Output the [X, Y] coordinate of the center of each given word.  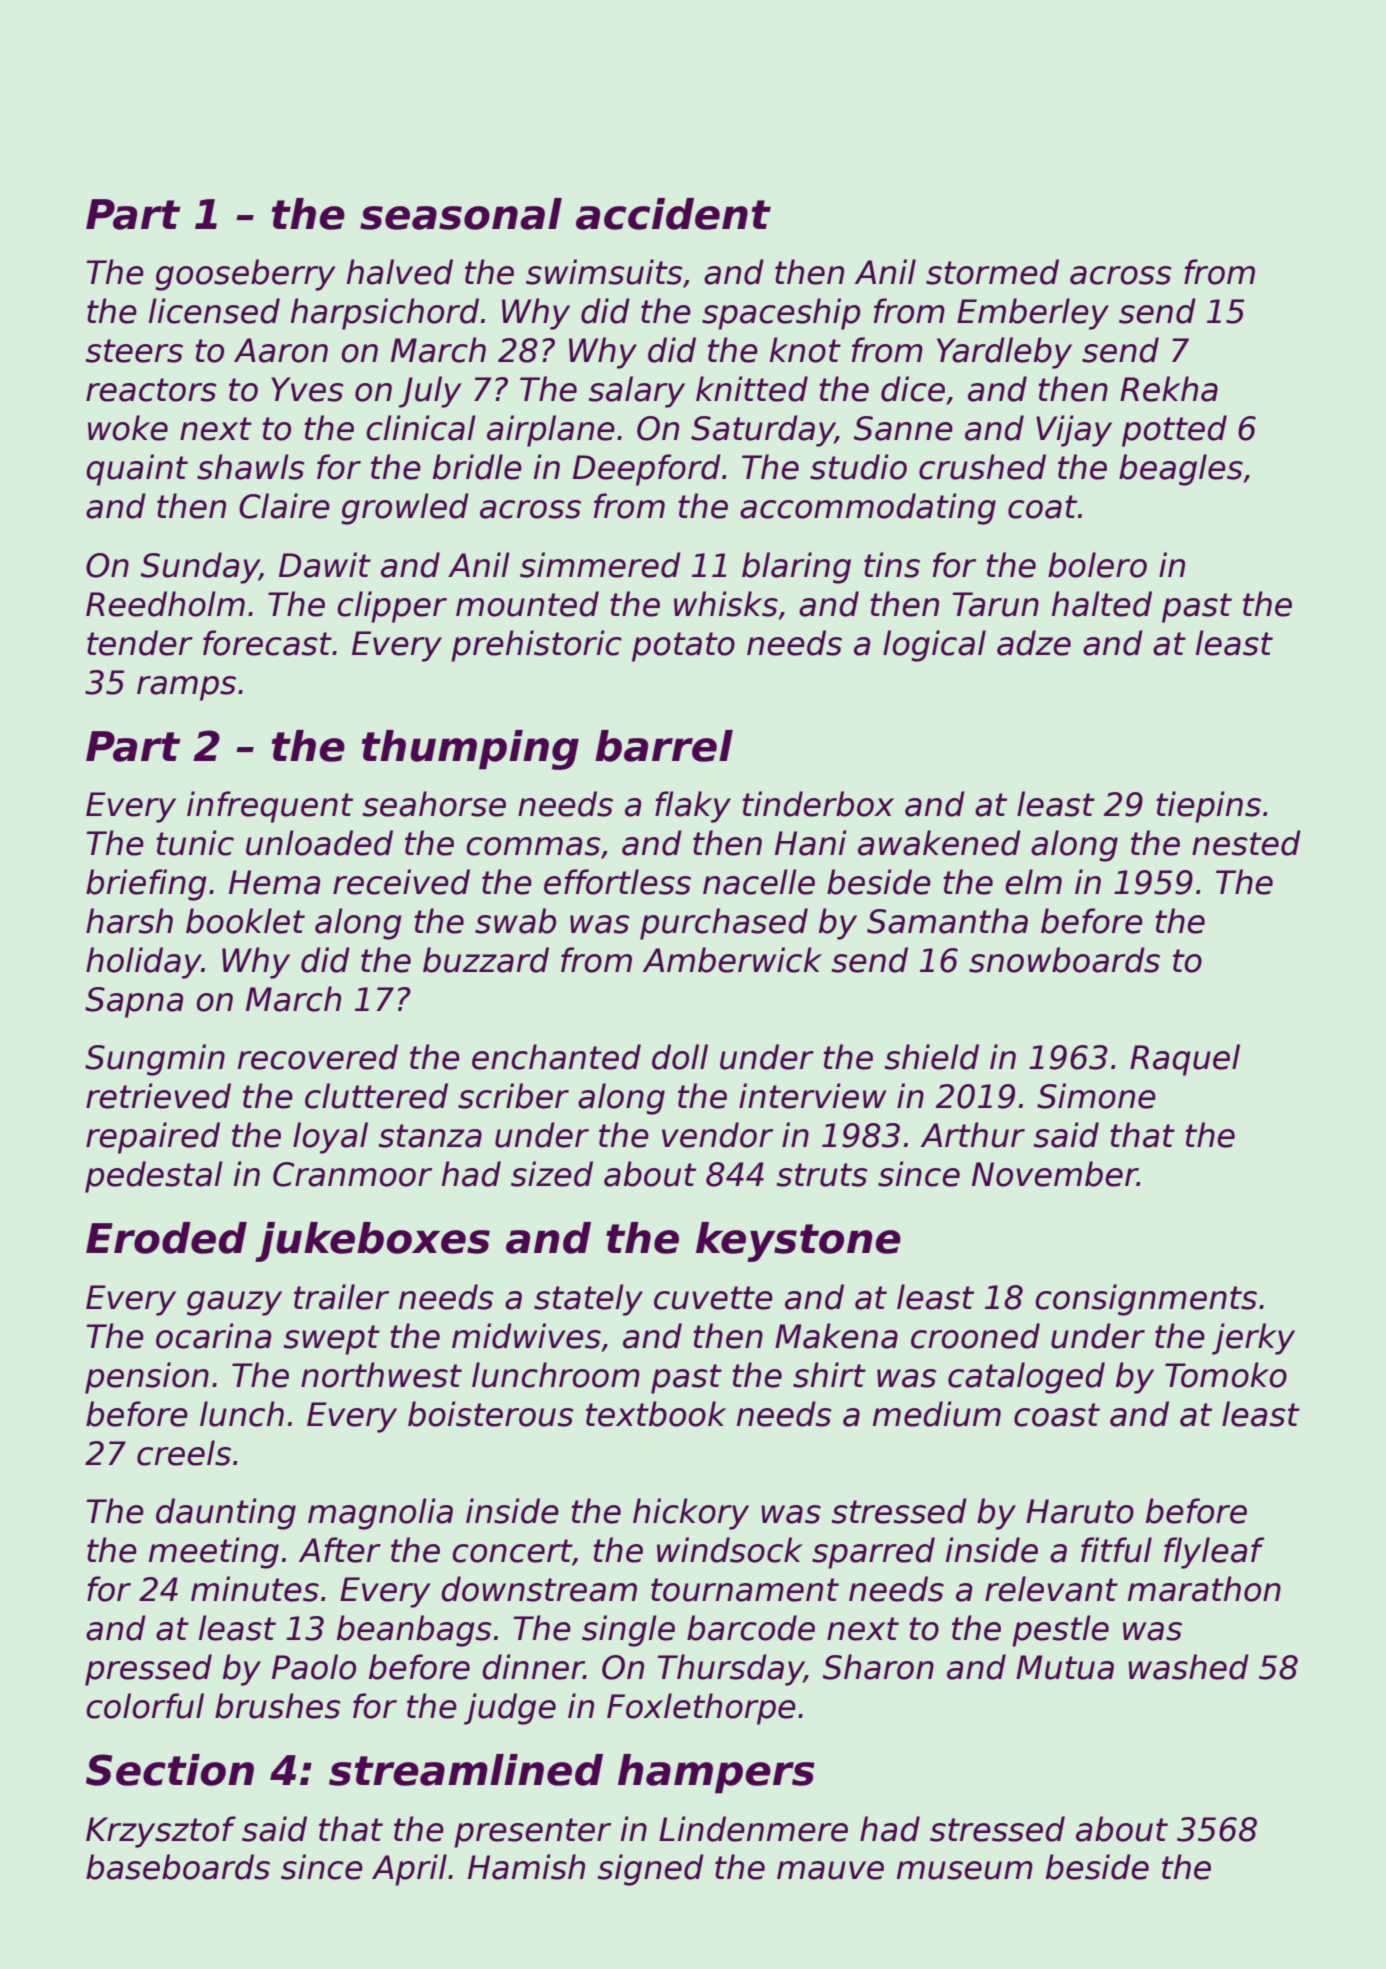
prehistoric [536, 646]
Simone [1096, 1096]
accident [673, 214]
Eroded [166, 1238]
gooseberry [245, 275]
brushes [277, 1706]
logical [934, 646]
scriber [513, 1096]
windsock [730, 1550]
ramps [186, 688]
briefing [146, 885]
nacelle [759, 882]
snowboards [1064, 960]
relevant [1051, 1589]
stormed [992, 272]
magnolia [380, 1514]
